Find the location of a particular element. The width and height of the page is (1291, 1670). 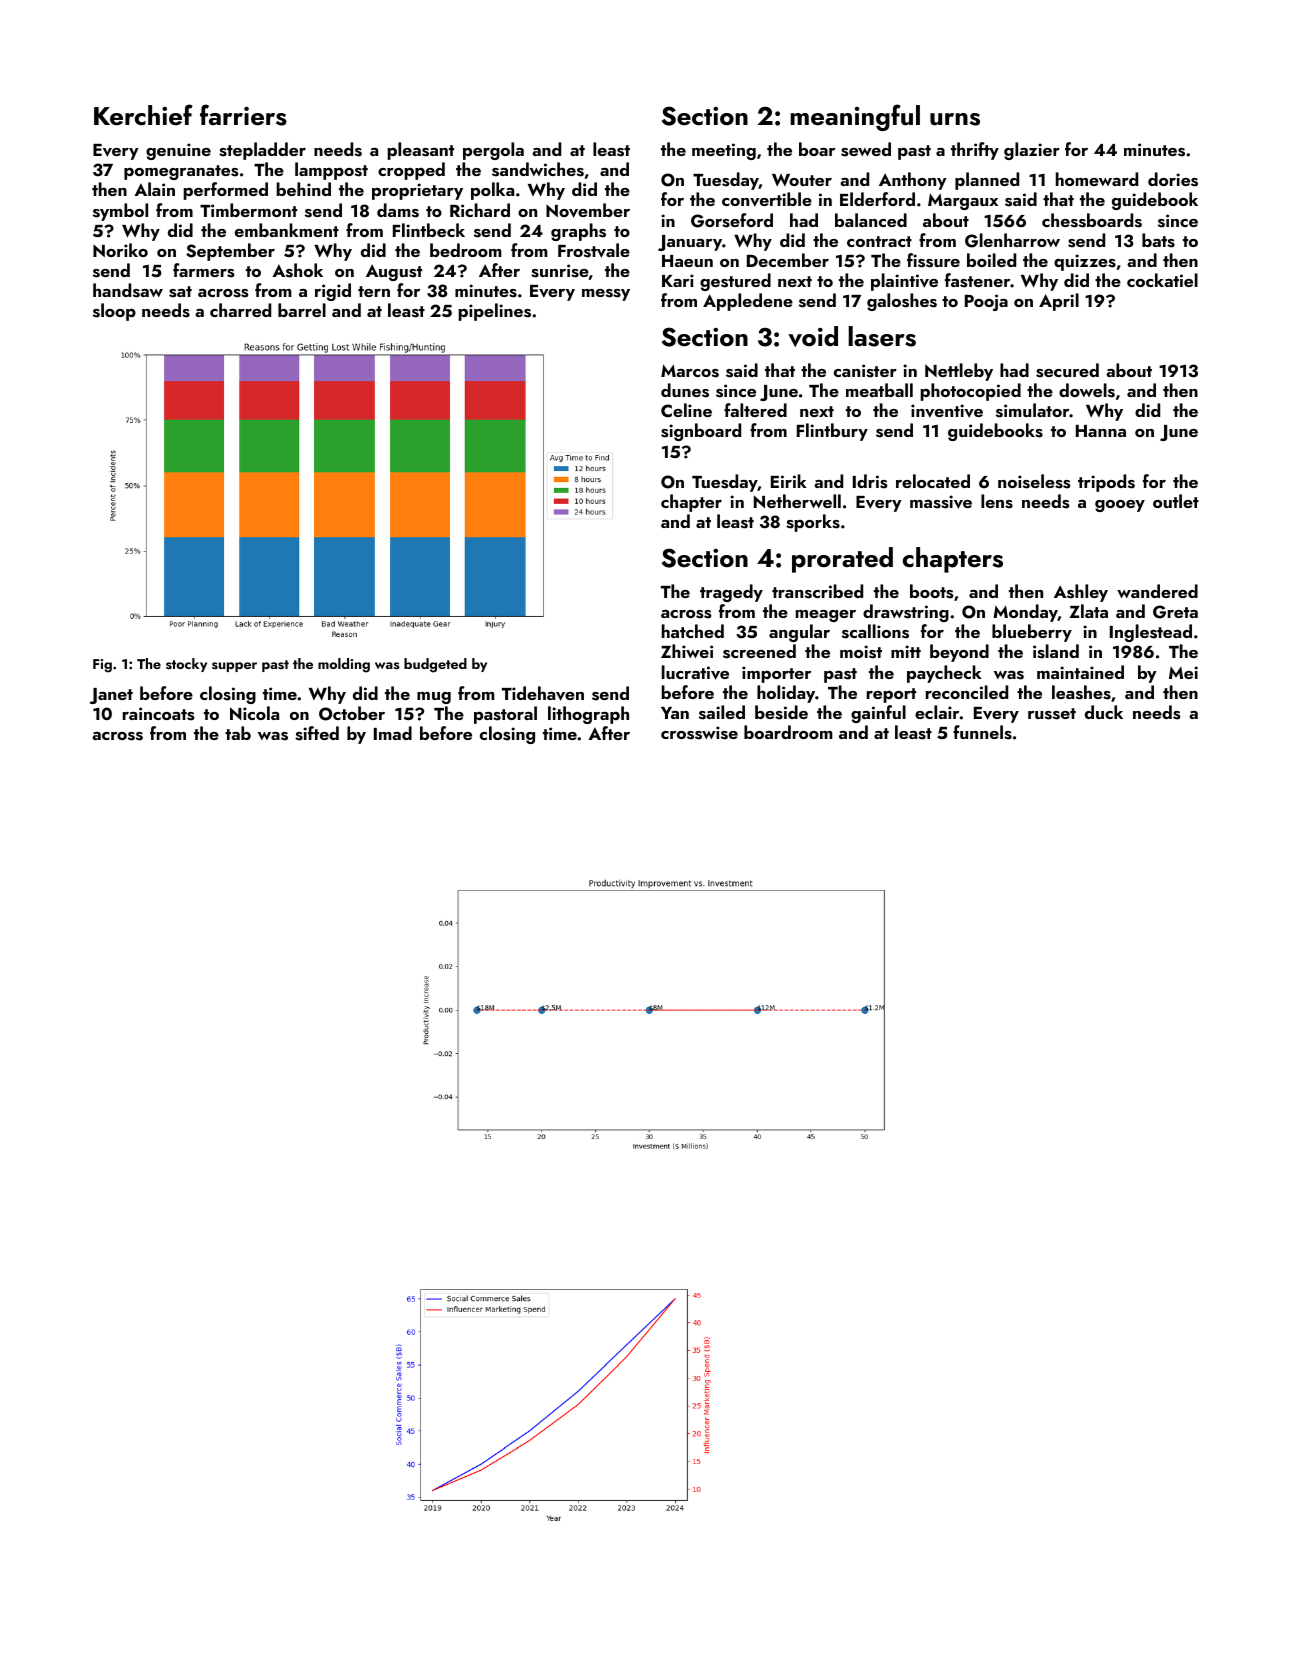

Glenharrow is located at coordinates (1012, 240).
